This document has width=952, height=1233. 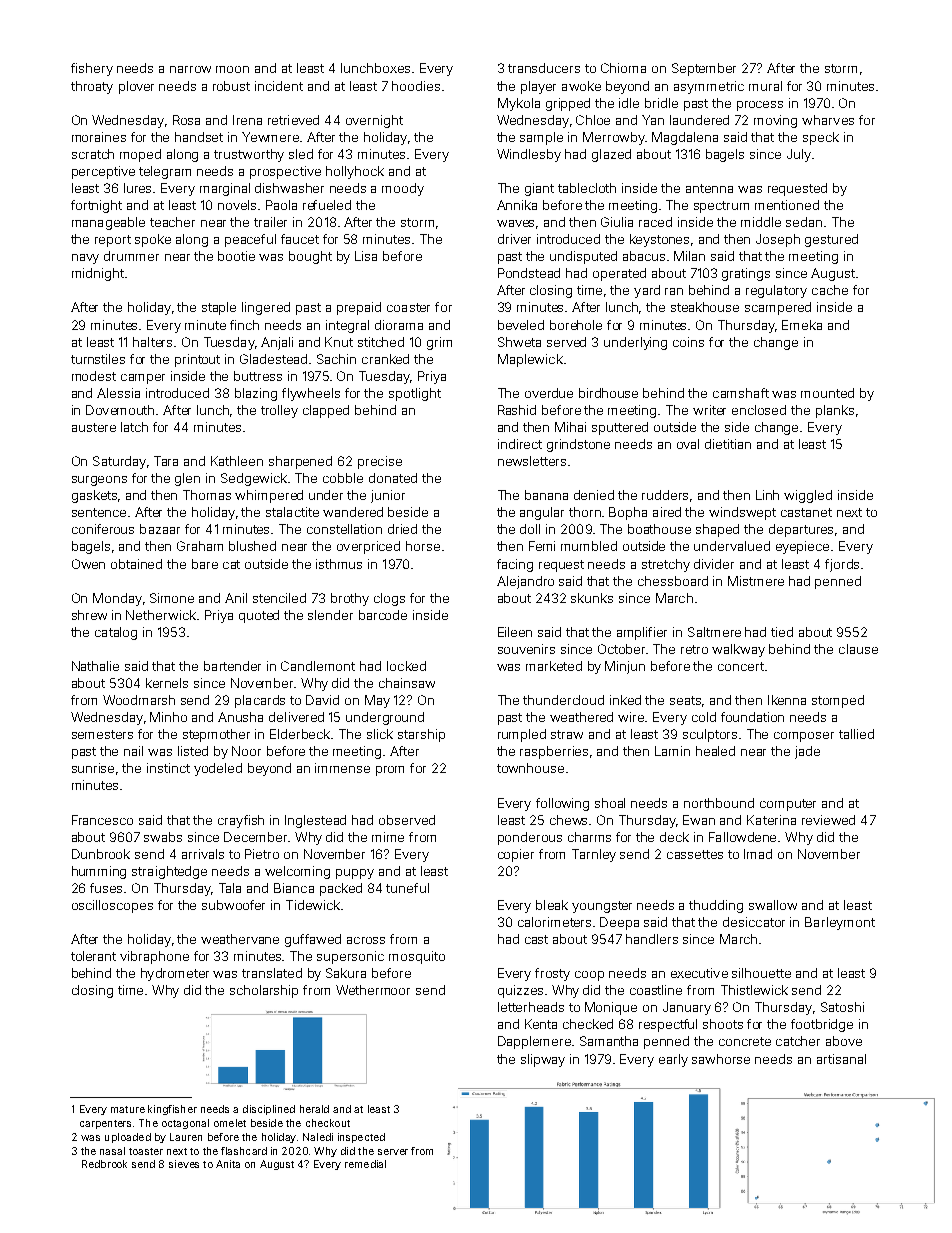 I want to click on prom, so click(x=390, y=771).
